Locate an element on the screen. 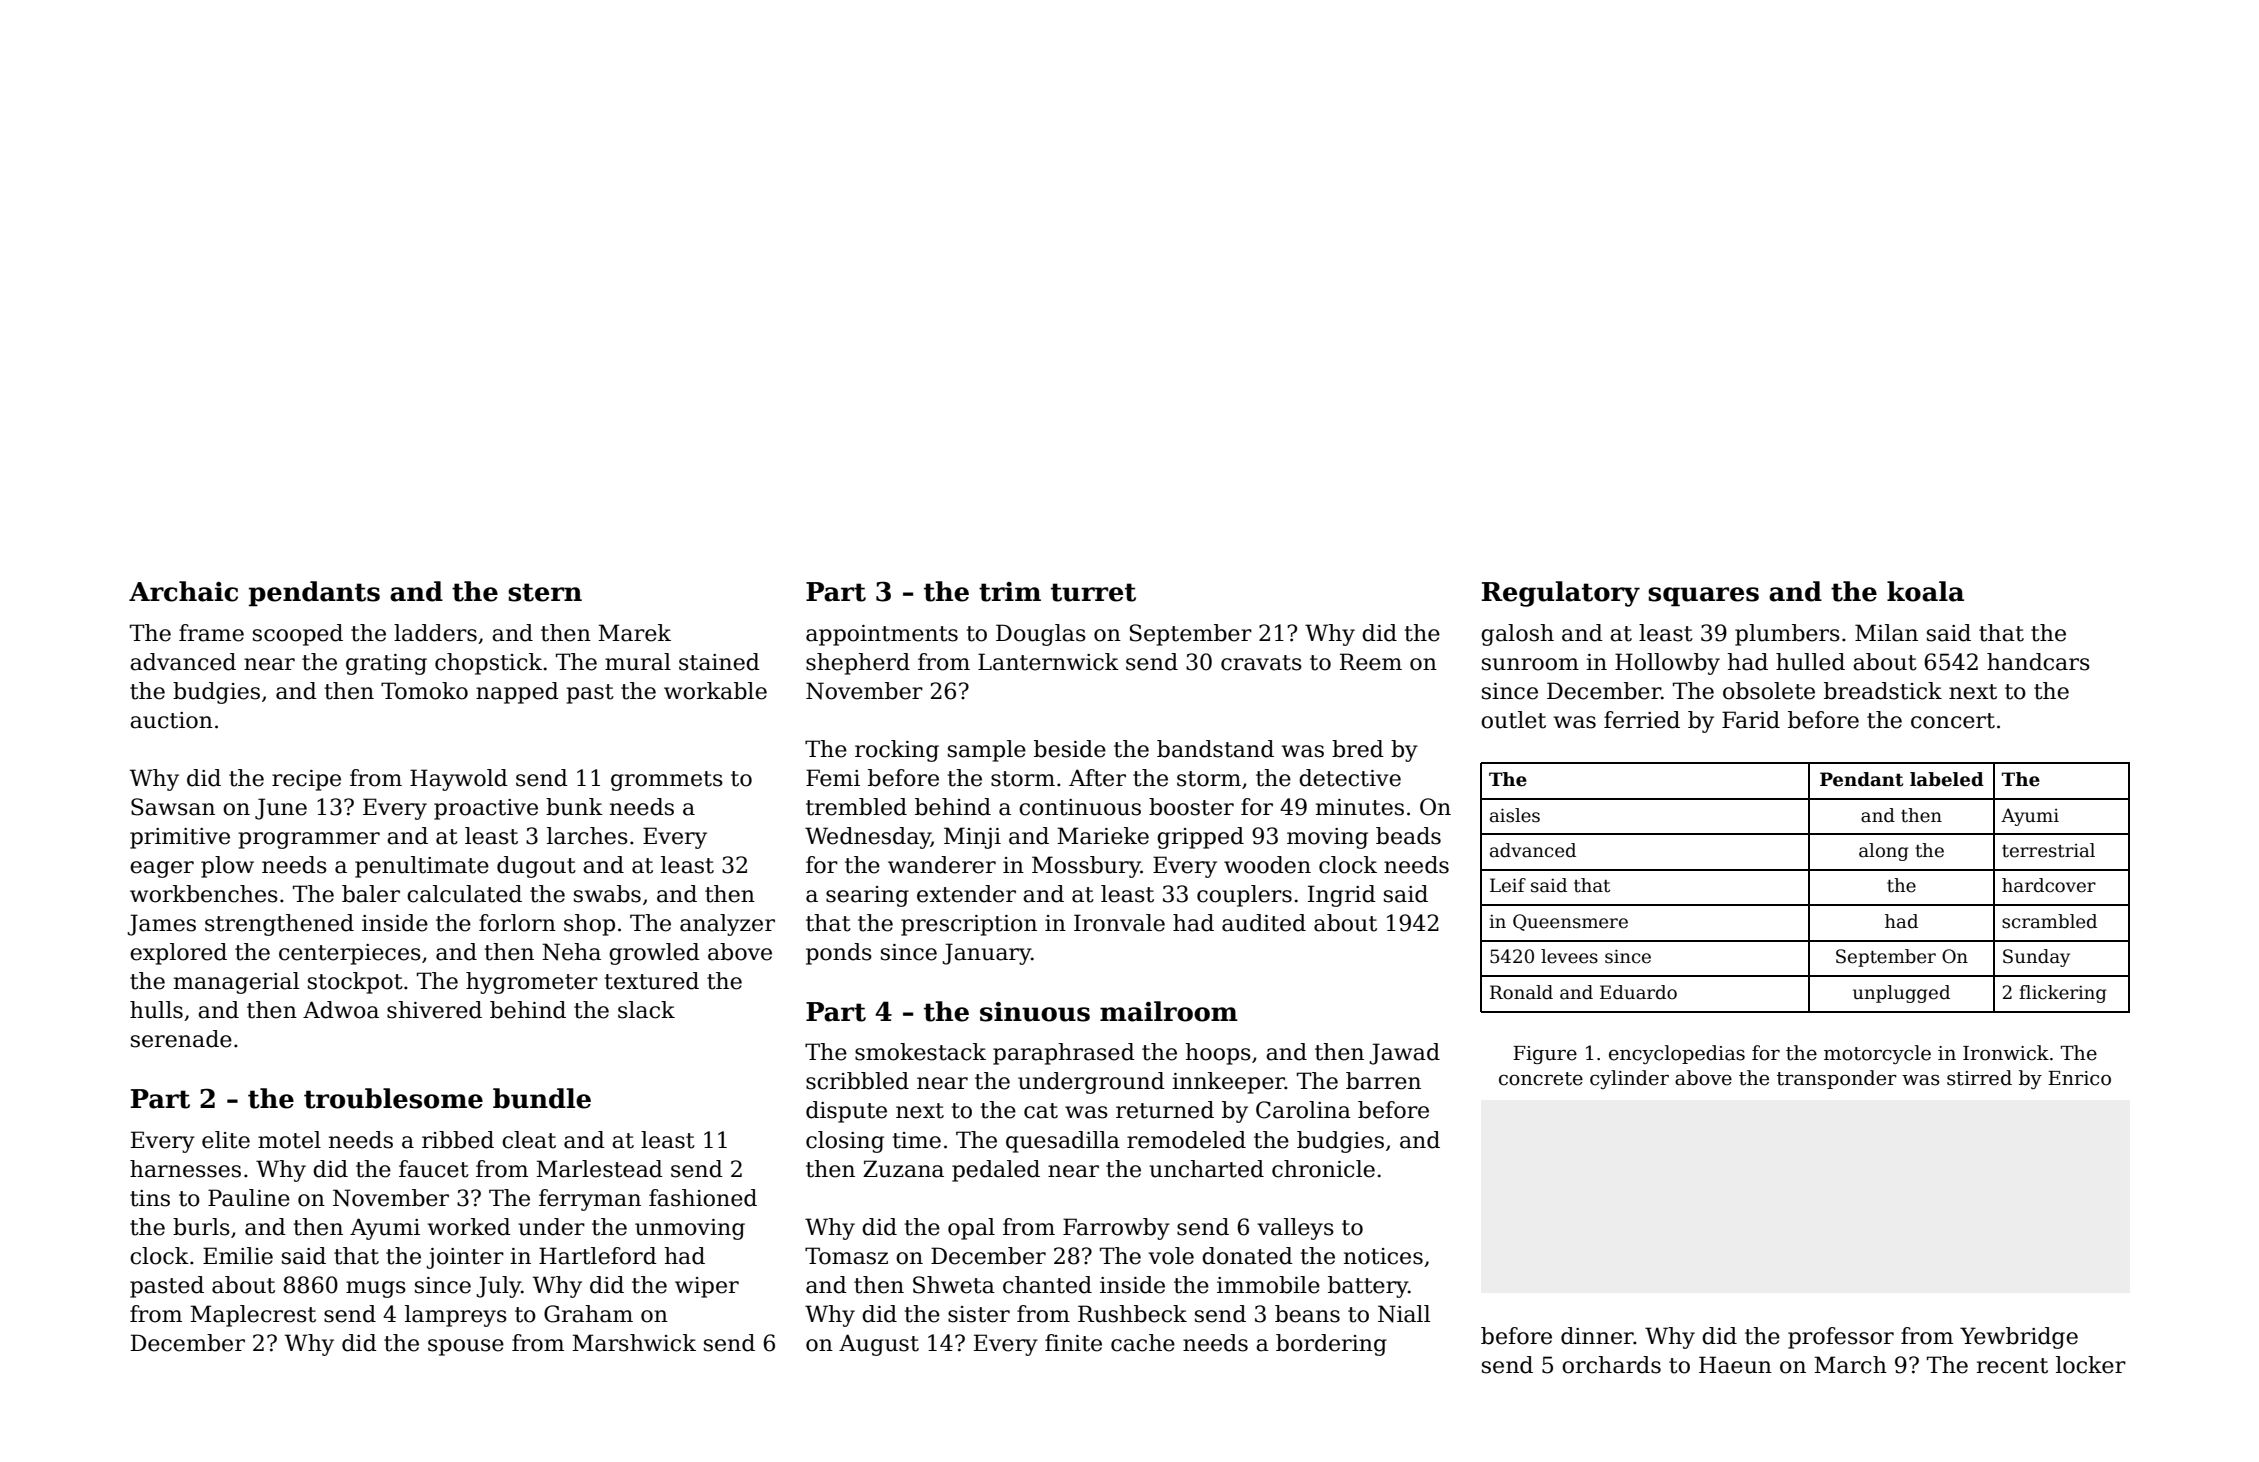 The height and width of the screenshot is (1462, 2259). bundle is located at coordinates (542, 1098).
